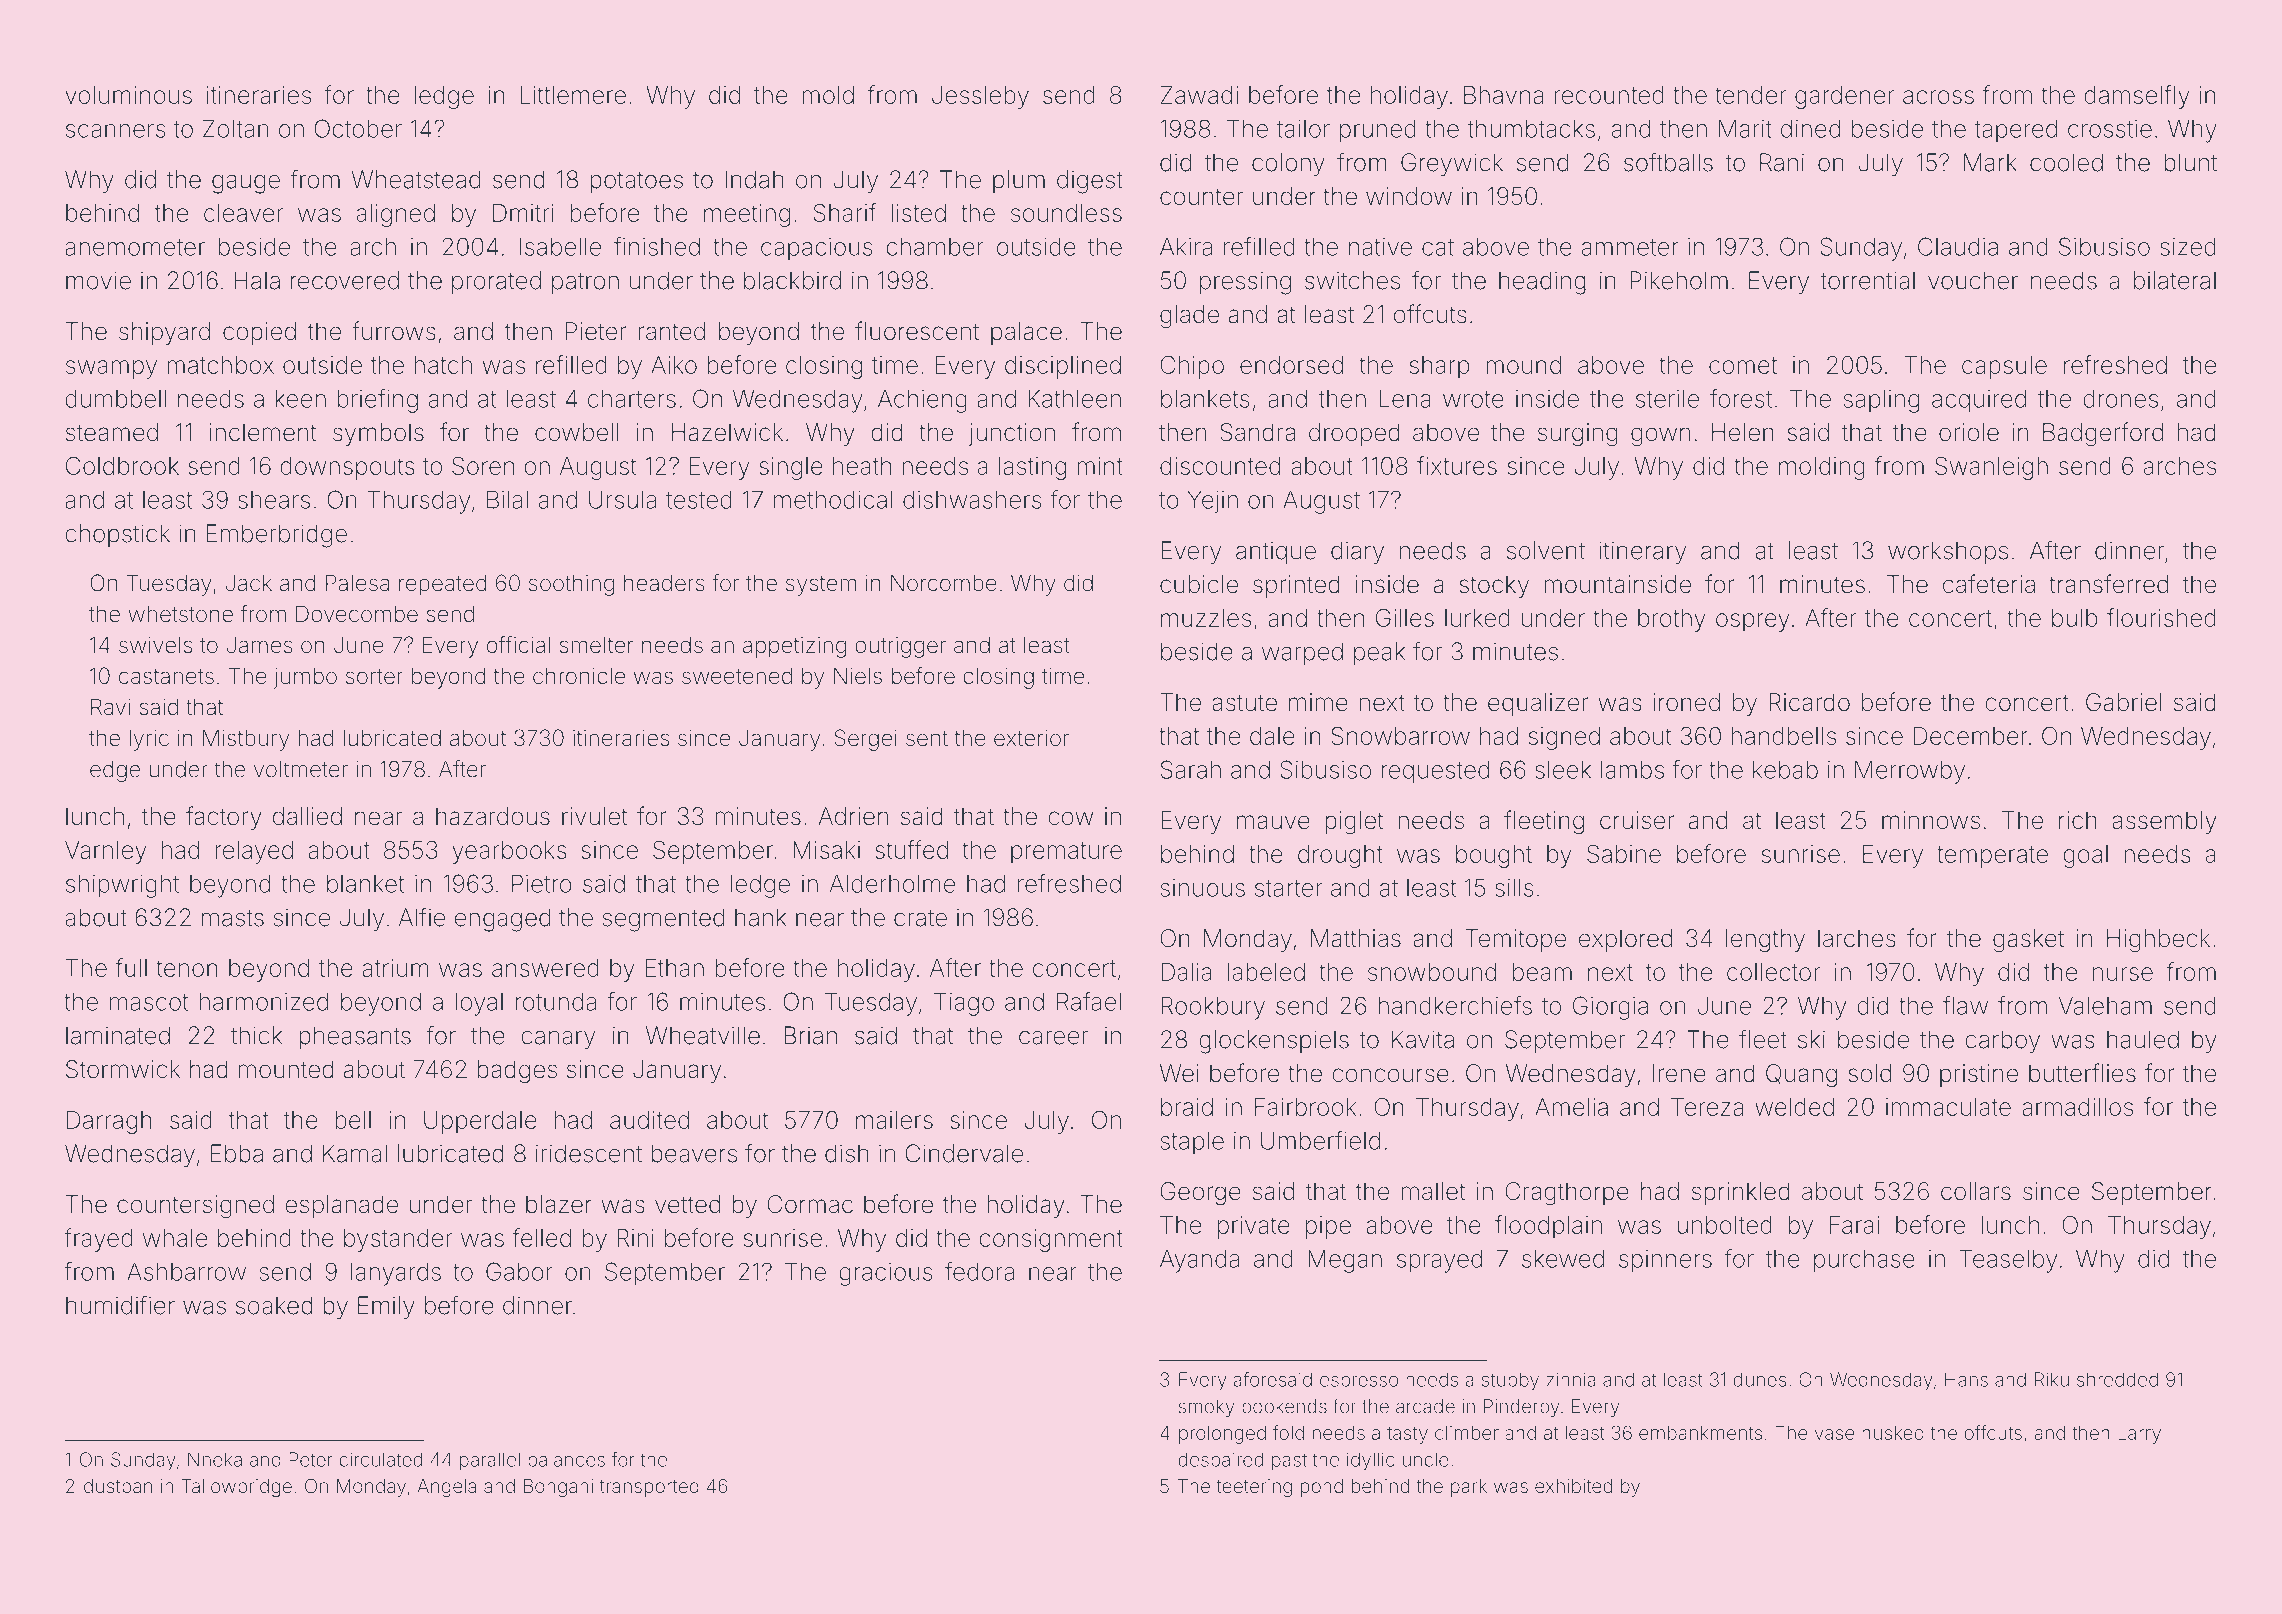 The image size is (2282, 1614). Describe the element at coordinates (2137, 97) in the screenshot. I see `damselfly` at that location.
